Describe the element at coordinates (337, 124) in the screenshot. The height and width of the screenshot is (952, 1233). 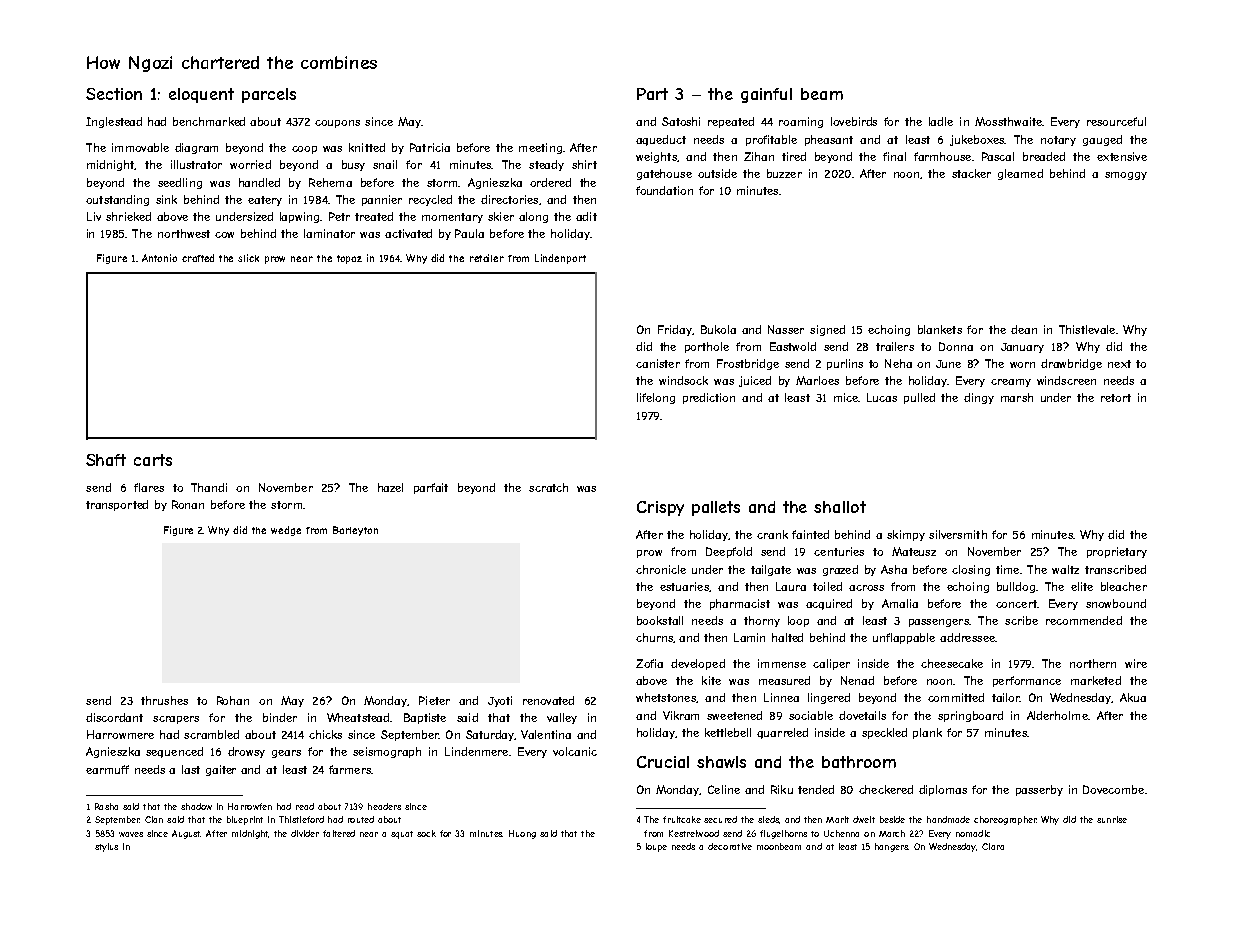
I see `coupons` at that location.
